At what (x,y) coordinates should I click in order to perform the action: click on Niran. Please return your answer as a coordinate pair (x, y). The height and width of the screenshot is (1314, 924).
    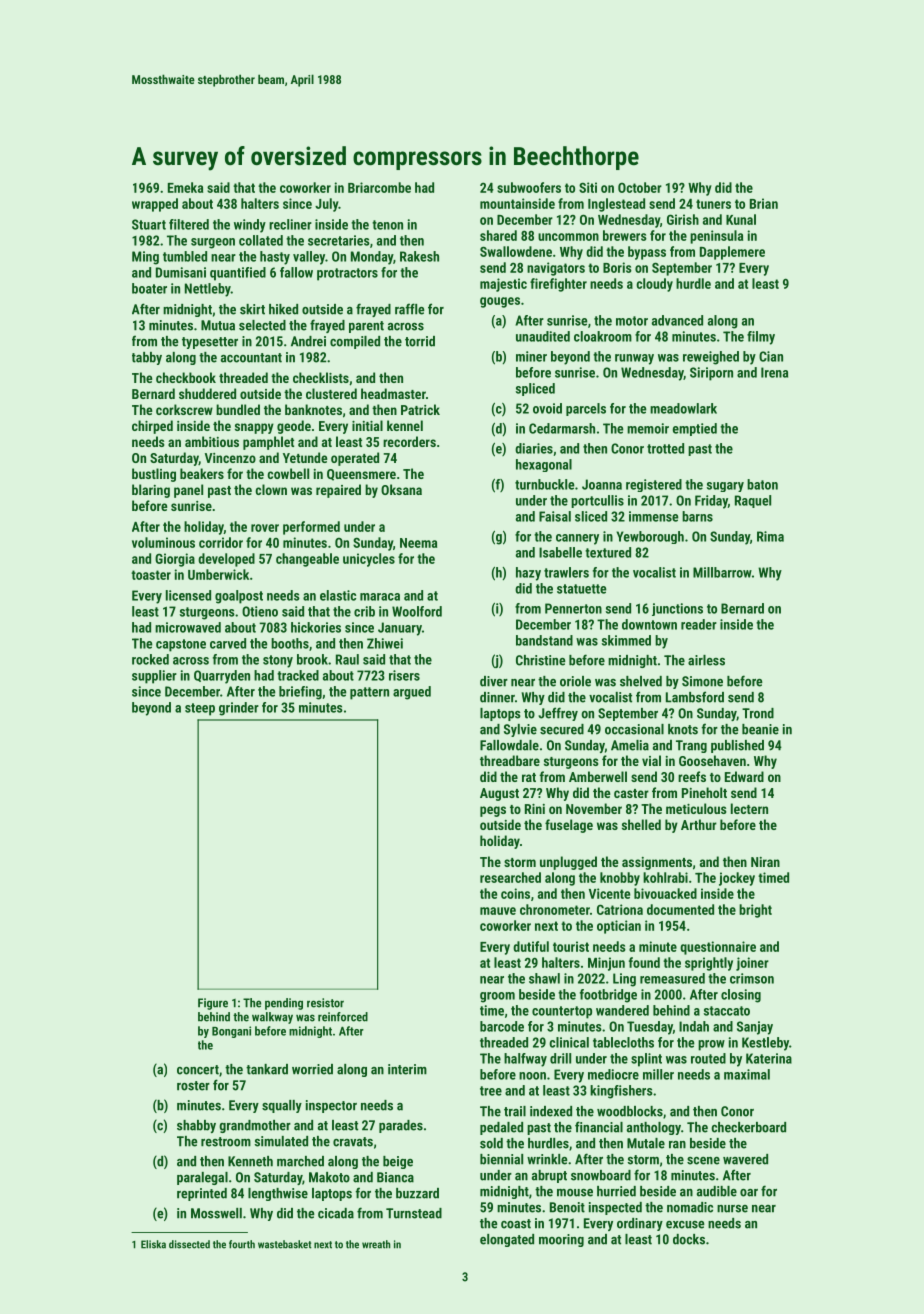
    Looking at the image, I should click on (765, 862).
